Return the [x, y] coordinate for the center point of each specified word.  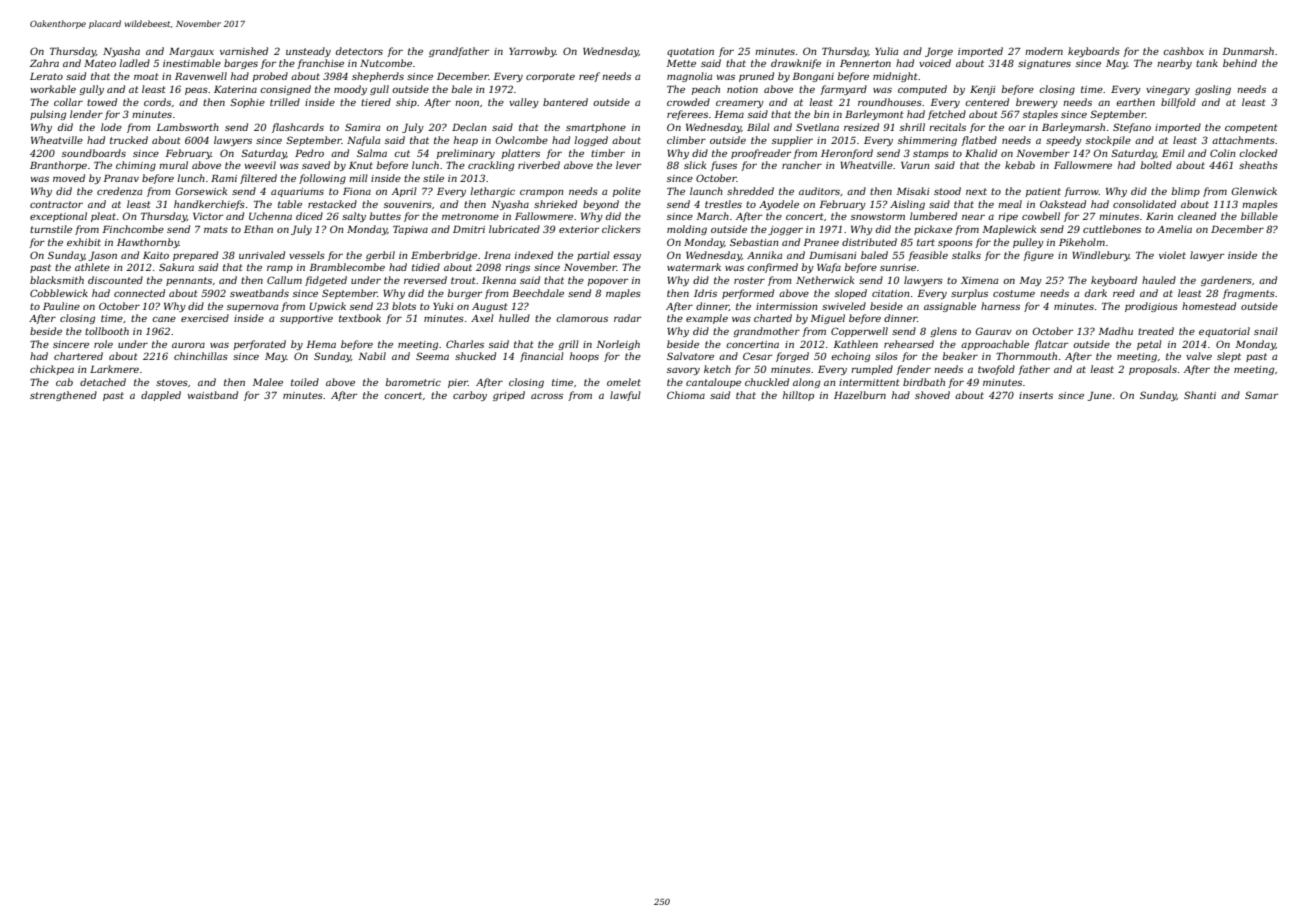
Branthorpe [58, 166]
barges [241, 64]
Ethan [258, 229]
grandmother [766, 332]
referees [687, 115]
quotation [690, 52]
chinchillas [201, 356]
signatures [1044, 64]
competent [1251, 128]
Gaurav [993, 331]
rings [517, 268]
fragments [1249, 294]
